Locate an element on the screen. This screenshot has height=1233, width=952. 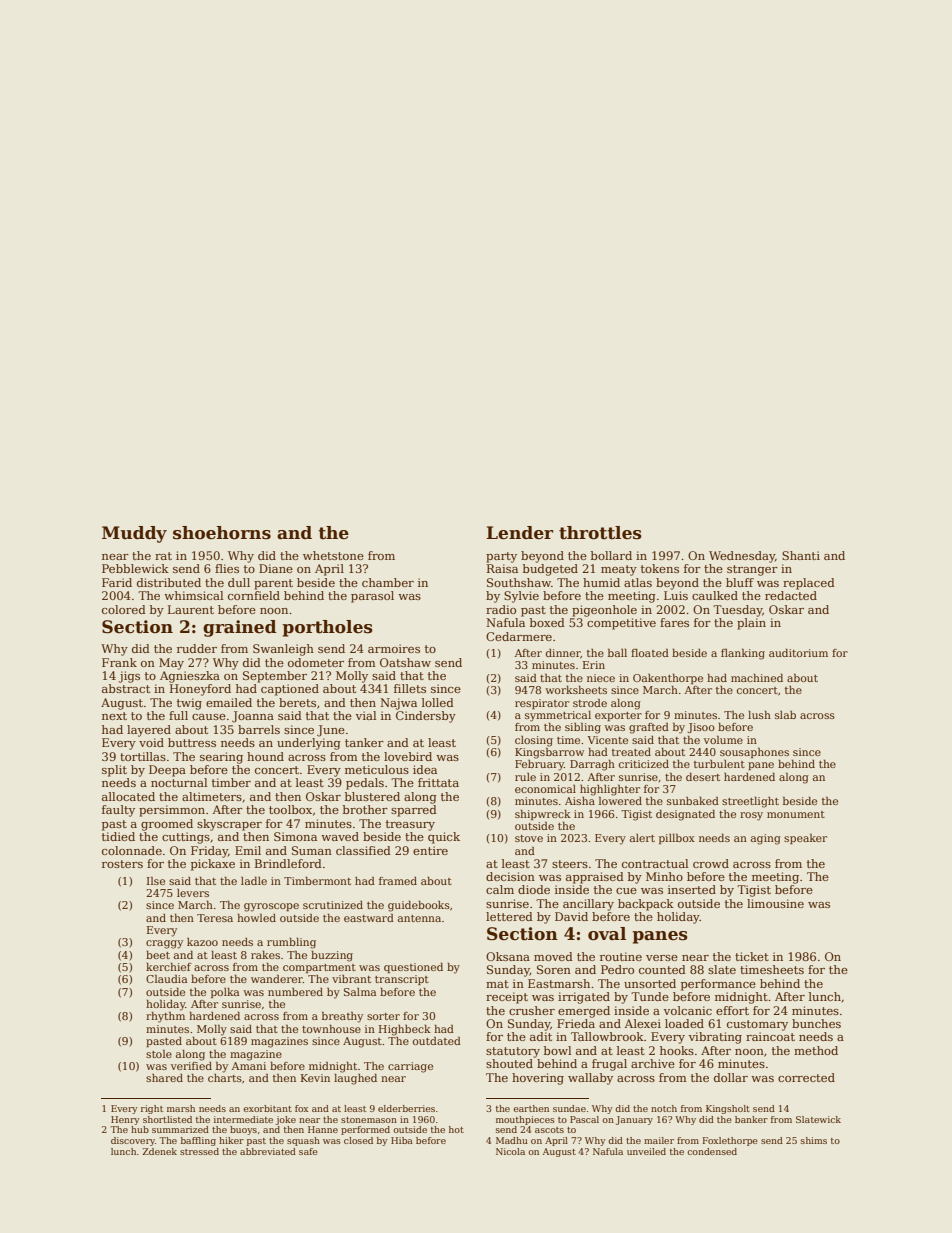
shoehorns is located at coordinates (222, 533).
